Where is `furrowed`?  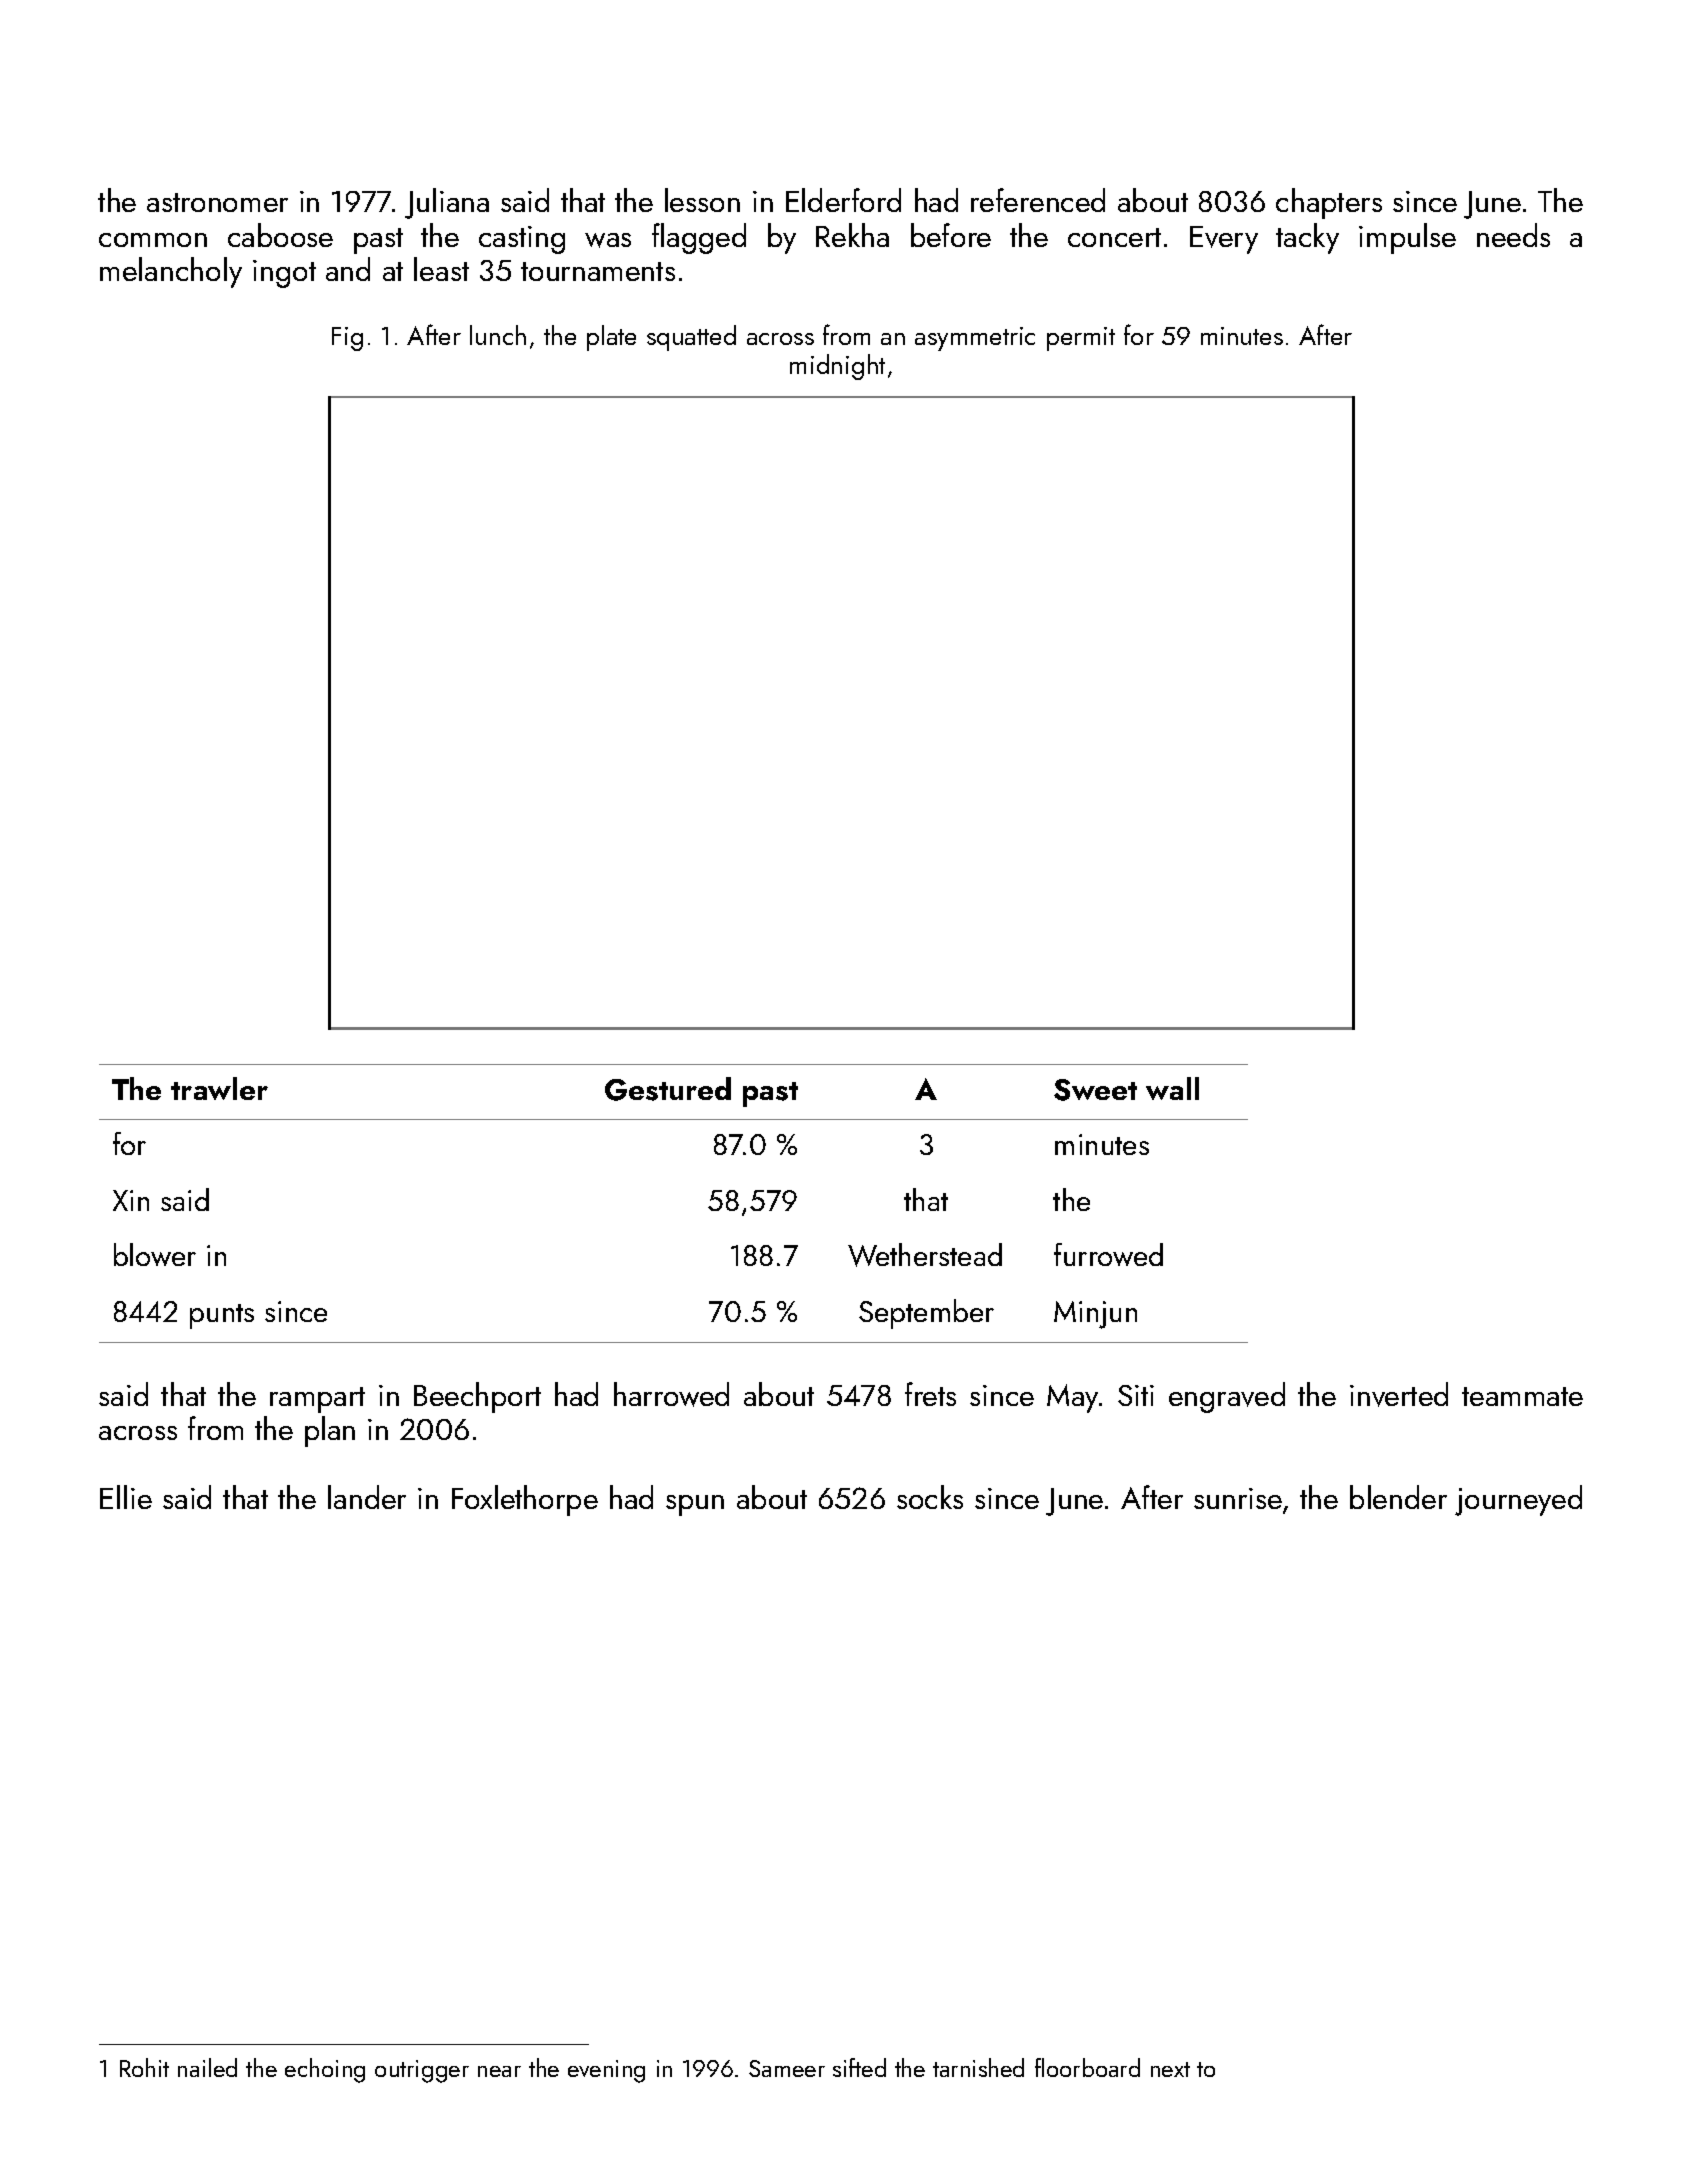
furrowed is located at coordinates (1108, 1254).
